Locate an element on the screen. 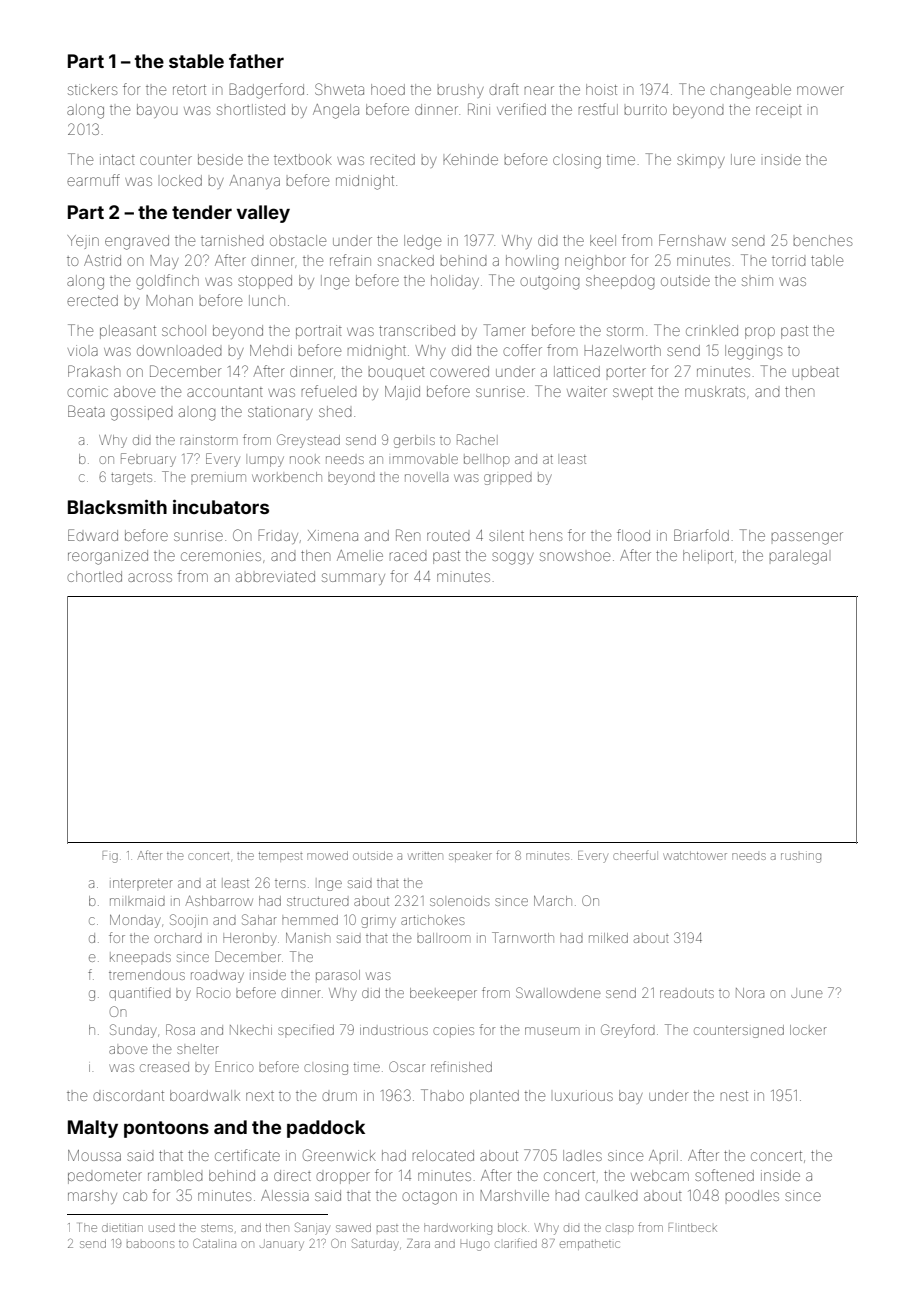 The height and width of the screenshot is (1308, 924). recited is located at coordinates (393, 159).
